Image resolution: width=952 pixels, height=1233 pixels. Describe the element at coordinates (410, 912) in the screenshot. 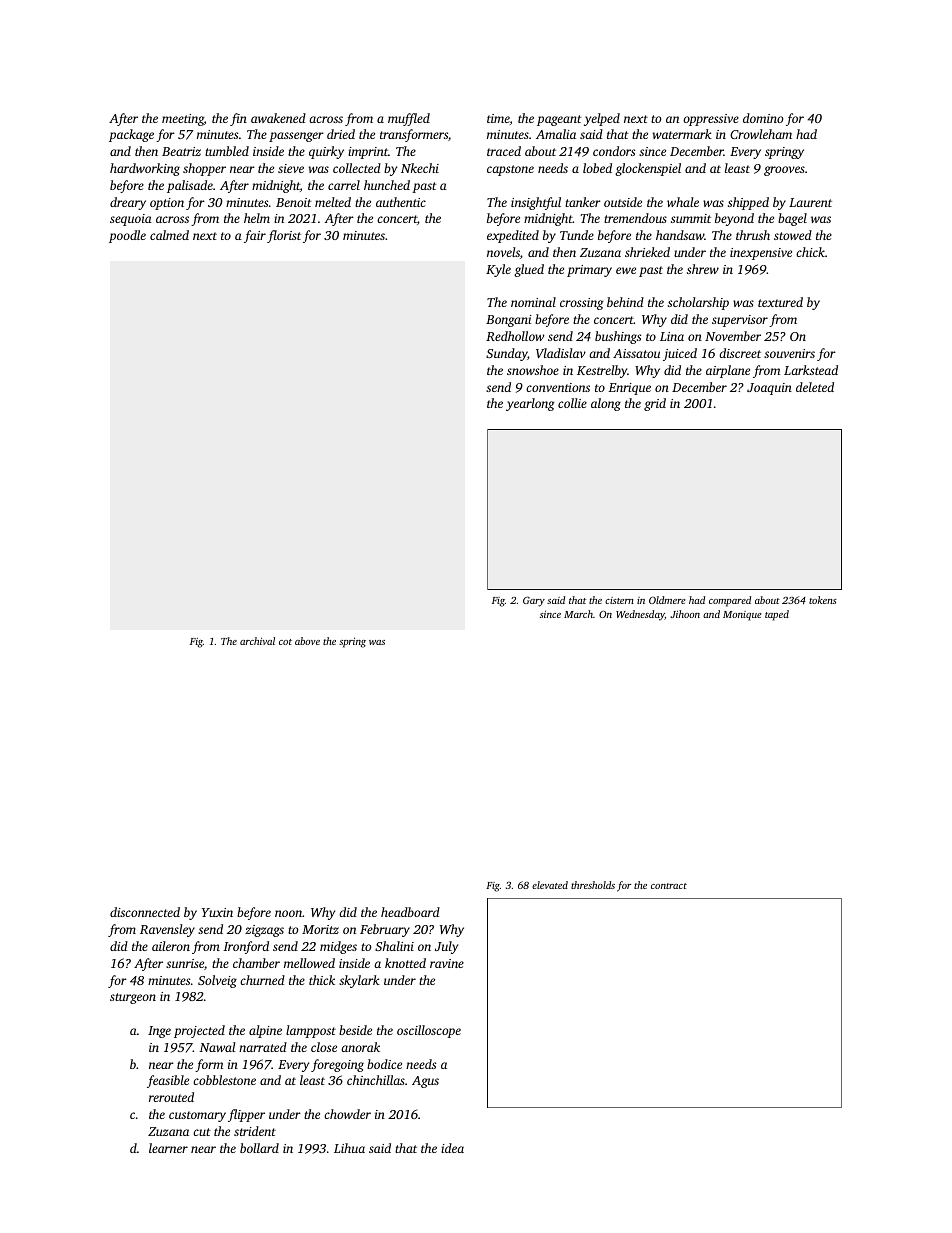

I see `headboard` at that location.
